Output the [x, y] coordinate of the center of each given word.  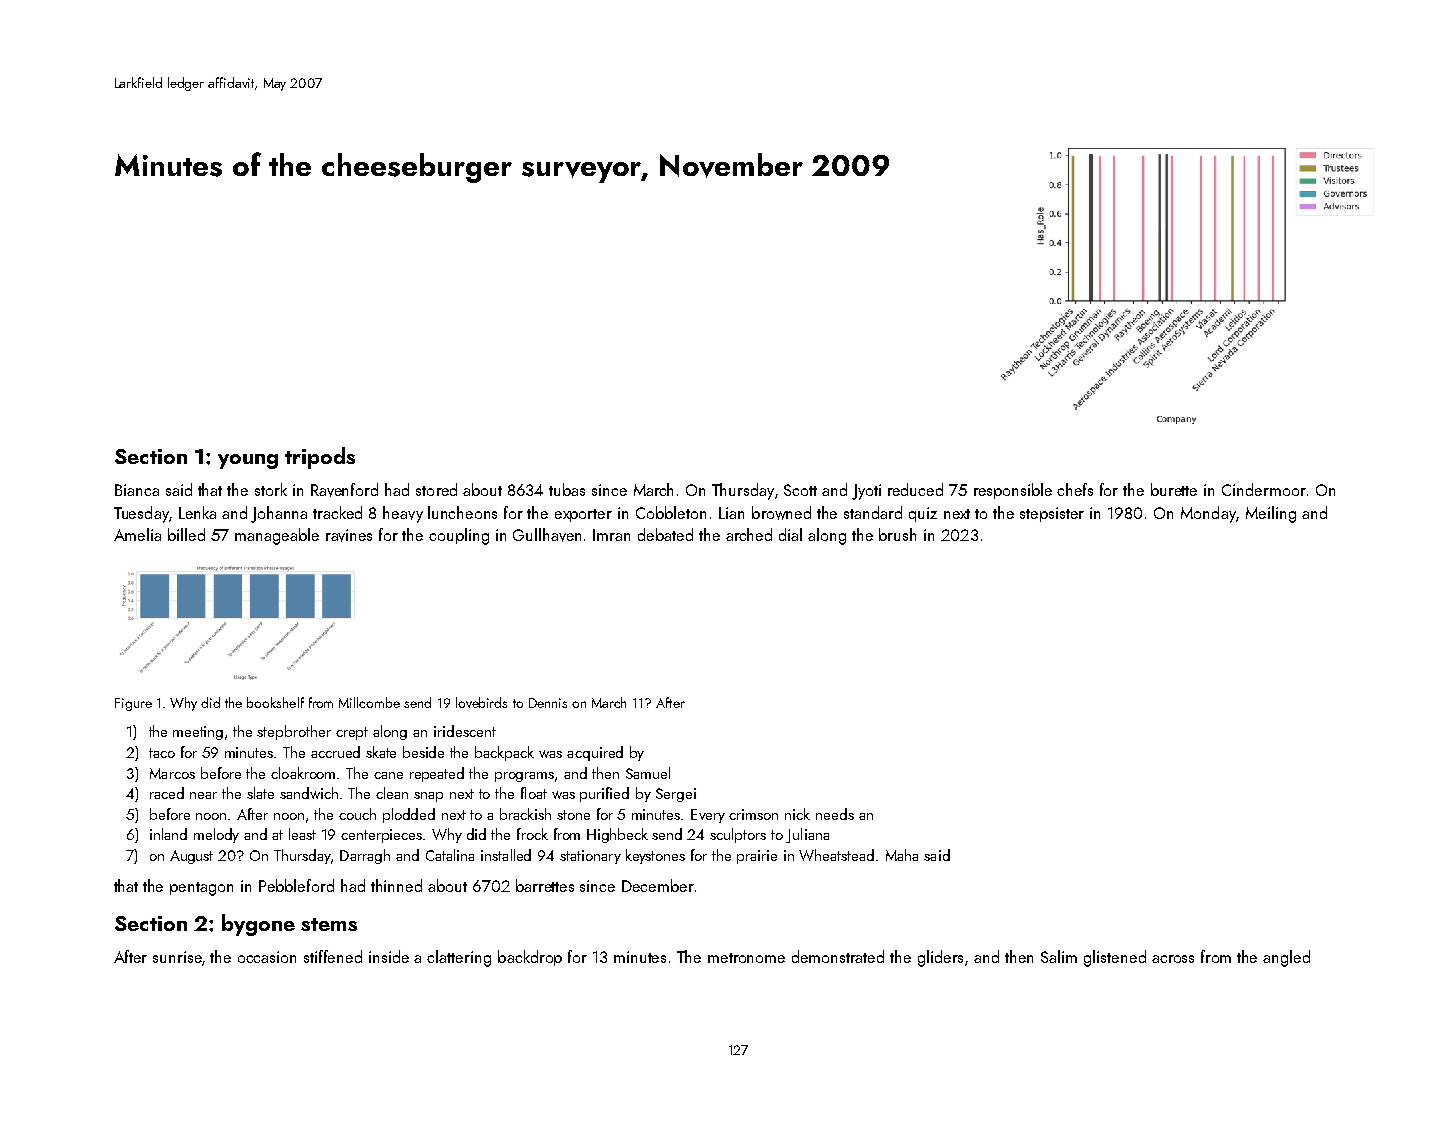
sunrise [177, 957]
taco [162, 753]
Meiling [1271, 514]
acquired [595, 753]
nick [797, 814]
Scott [800, 490]
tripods [320, 458]
